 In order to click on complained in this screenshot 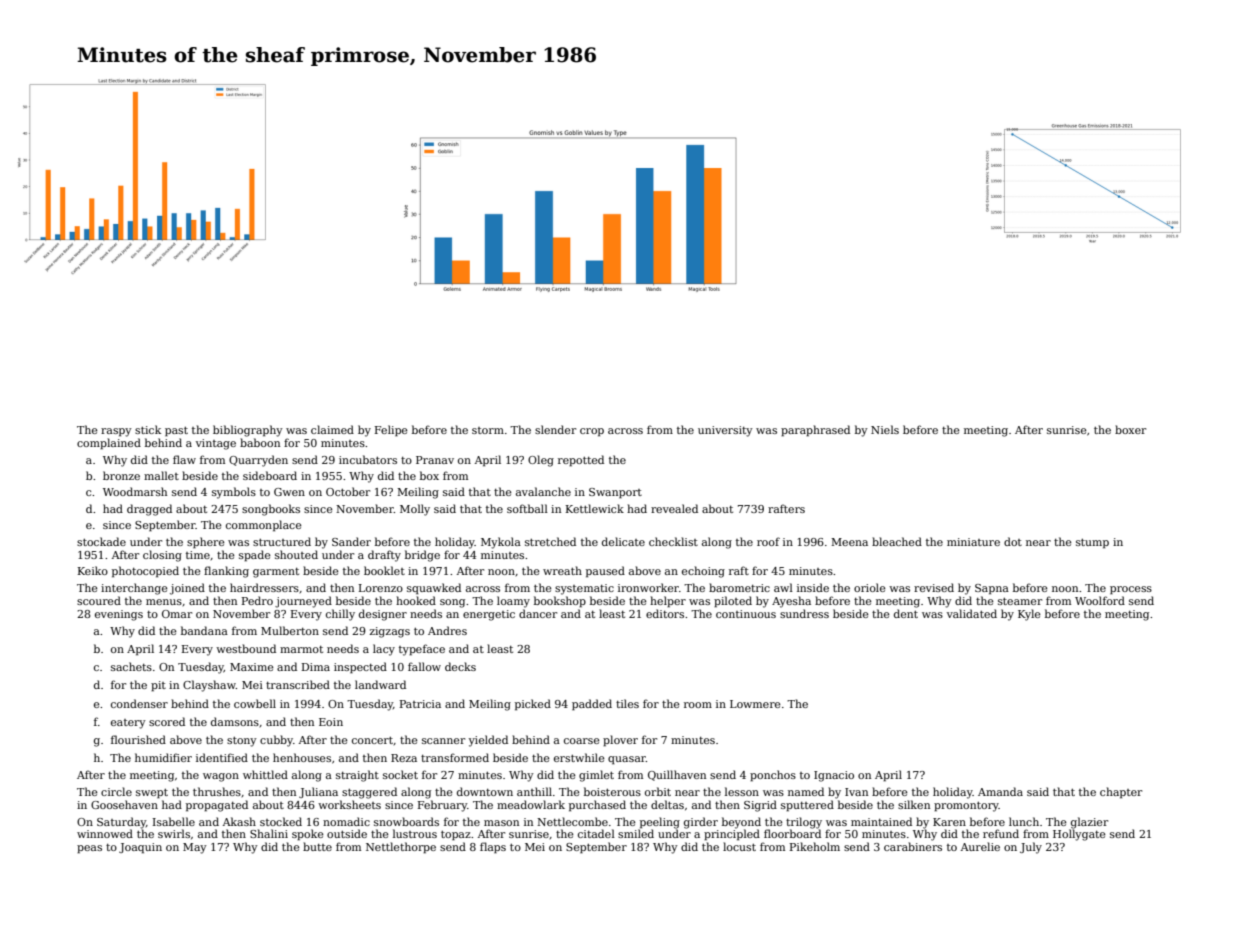, I will do `click(109, 444)`.
